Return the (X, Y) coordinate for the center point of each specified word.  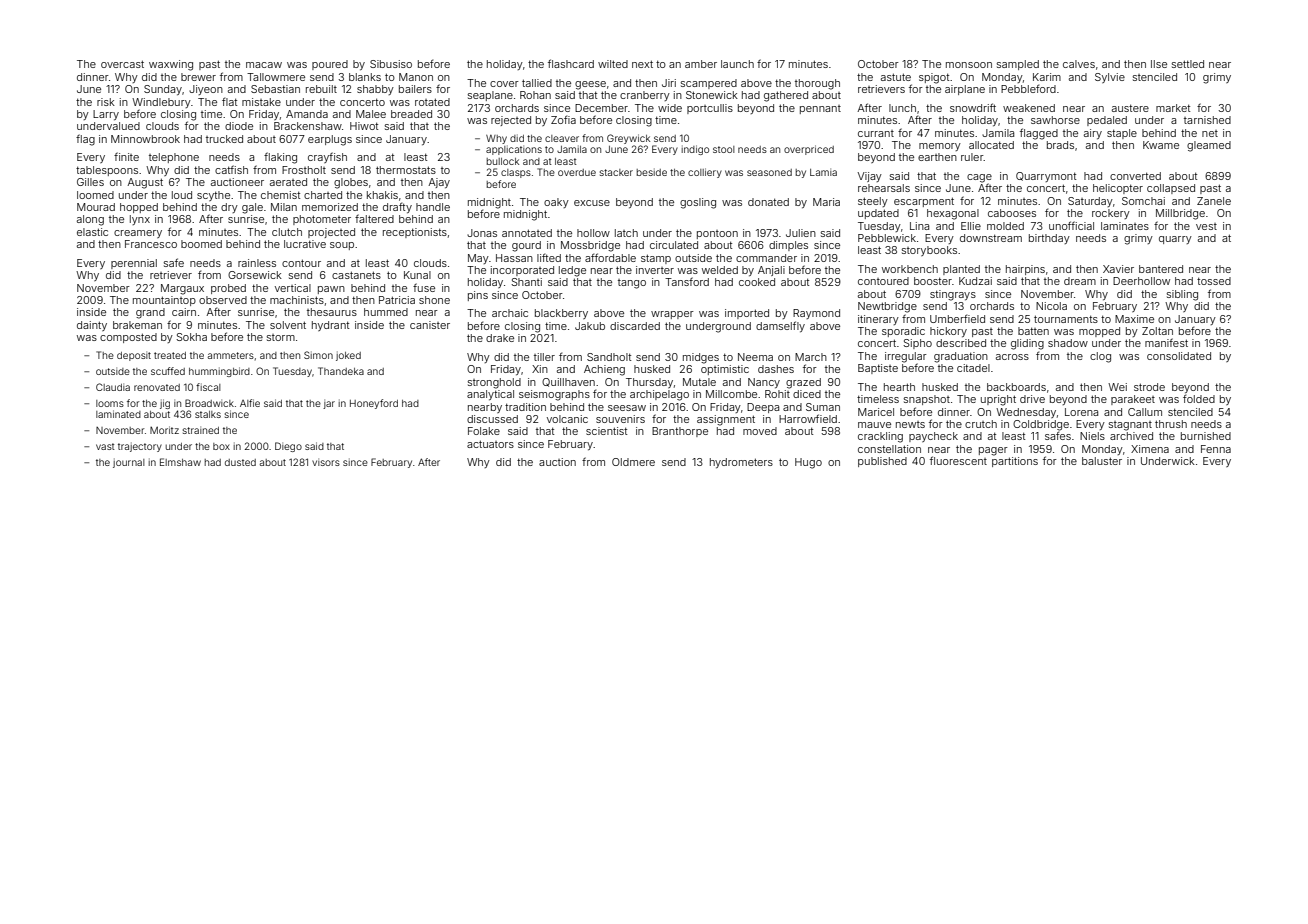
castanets (356, 275)
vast (105, 446)
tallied (537, 83)
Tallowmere (276, 77)
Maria (826, 202)
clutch (287, 232)
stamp (656, 259)
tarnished (1207, 120)
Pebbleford (1028, 88)
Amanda (307, 114)
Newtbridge (887, 307)
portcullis (710, 109)
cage (979, 178)
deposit (134, 356)
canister (430, 325)
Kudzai (975, 281)
